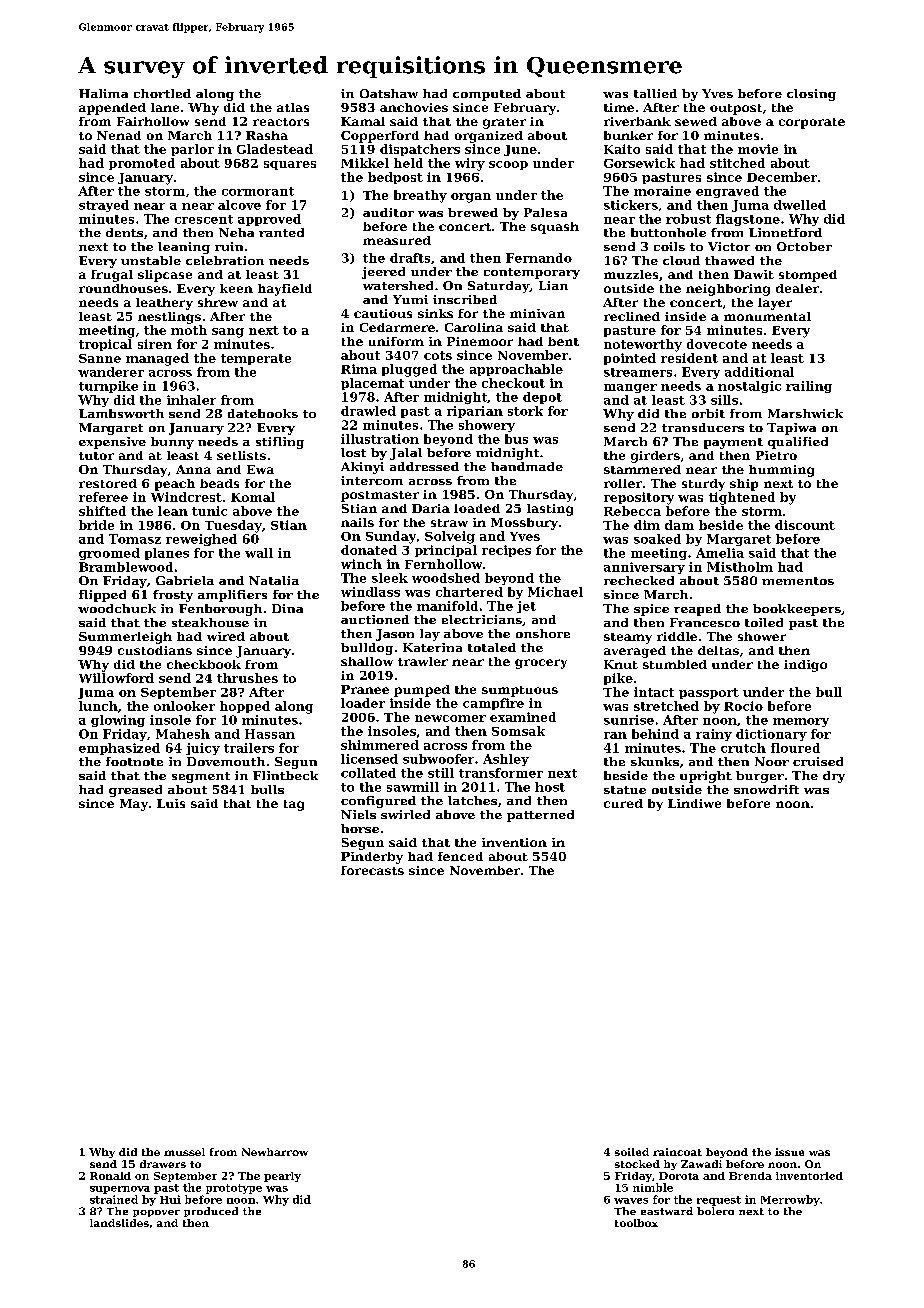 This screenshot has width=924, height=1308. What do you see at coordinates (281, 122) in the screenshot?
I see `reactors` at bounding box center [281, 122].
